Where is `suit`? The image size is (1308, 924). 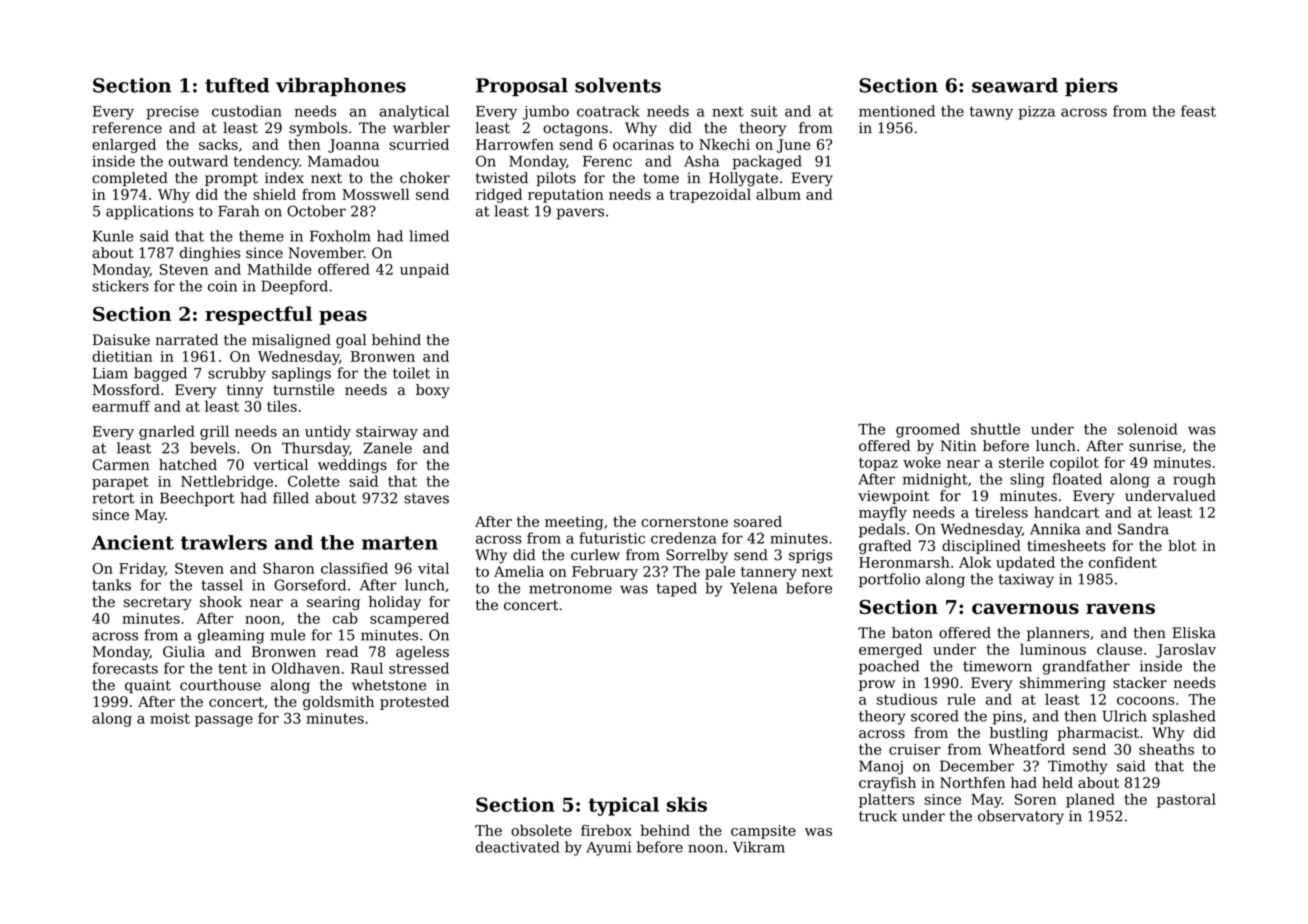 suit is located at coordinates (764, 111).
